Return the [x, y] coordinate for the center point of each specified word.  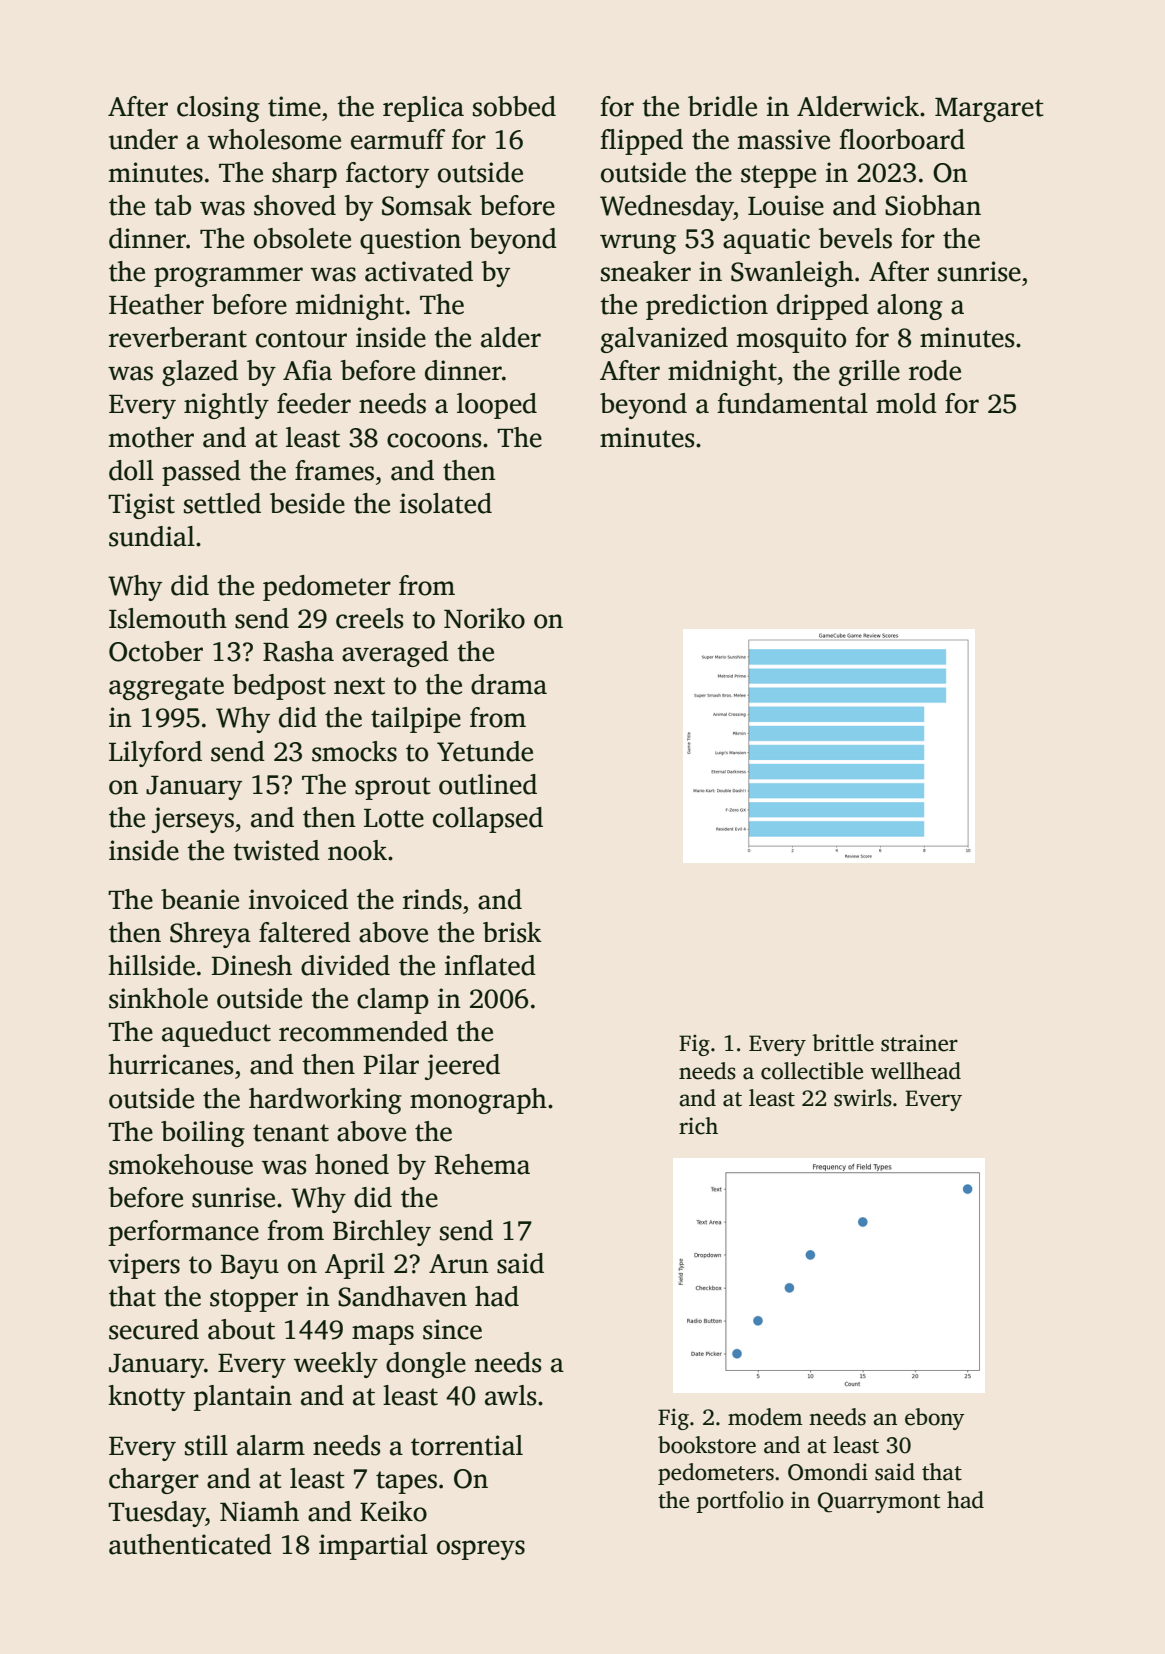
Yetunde [485, 751]
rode [935, 370]
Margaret [989, 110]
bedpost [279, 687]
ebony [935, 1419]
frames [334, 470]
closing [218, 109]
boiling [203, 1134]
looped [497, 406]
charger [154, 1481]
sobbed [514, 106]
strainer [919, 1043]
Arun [459, 1264]
